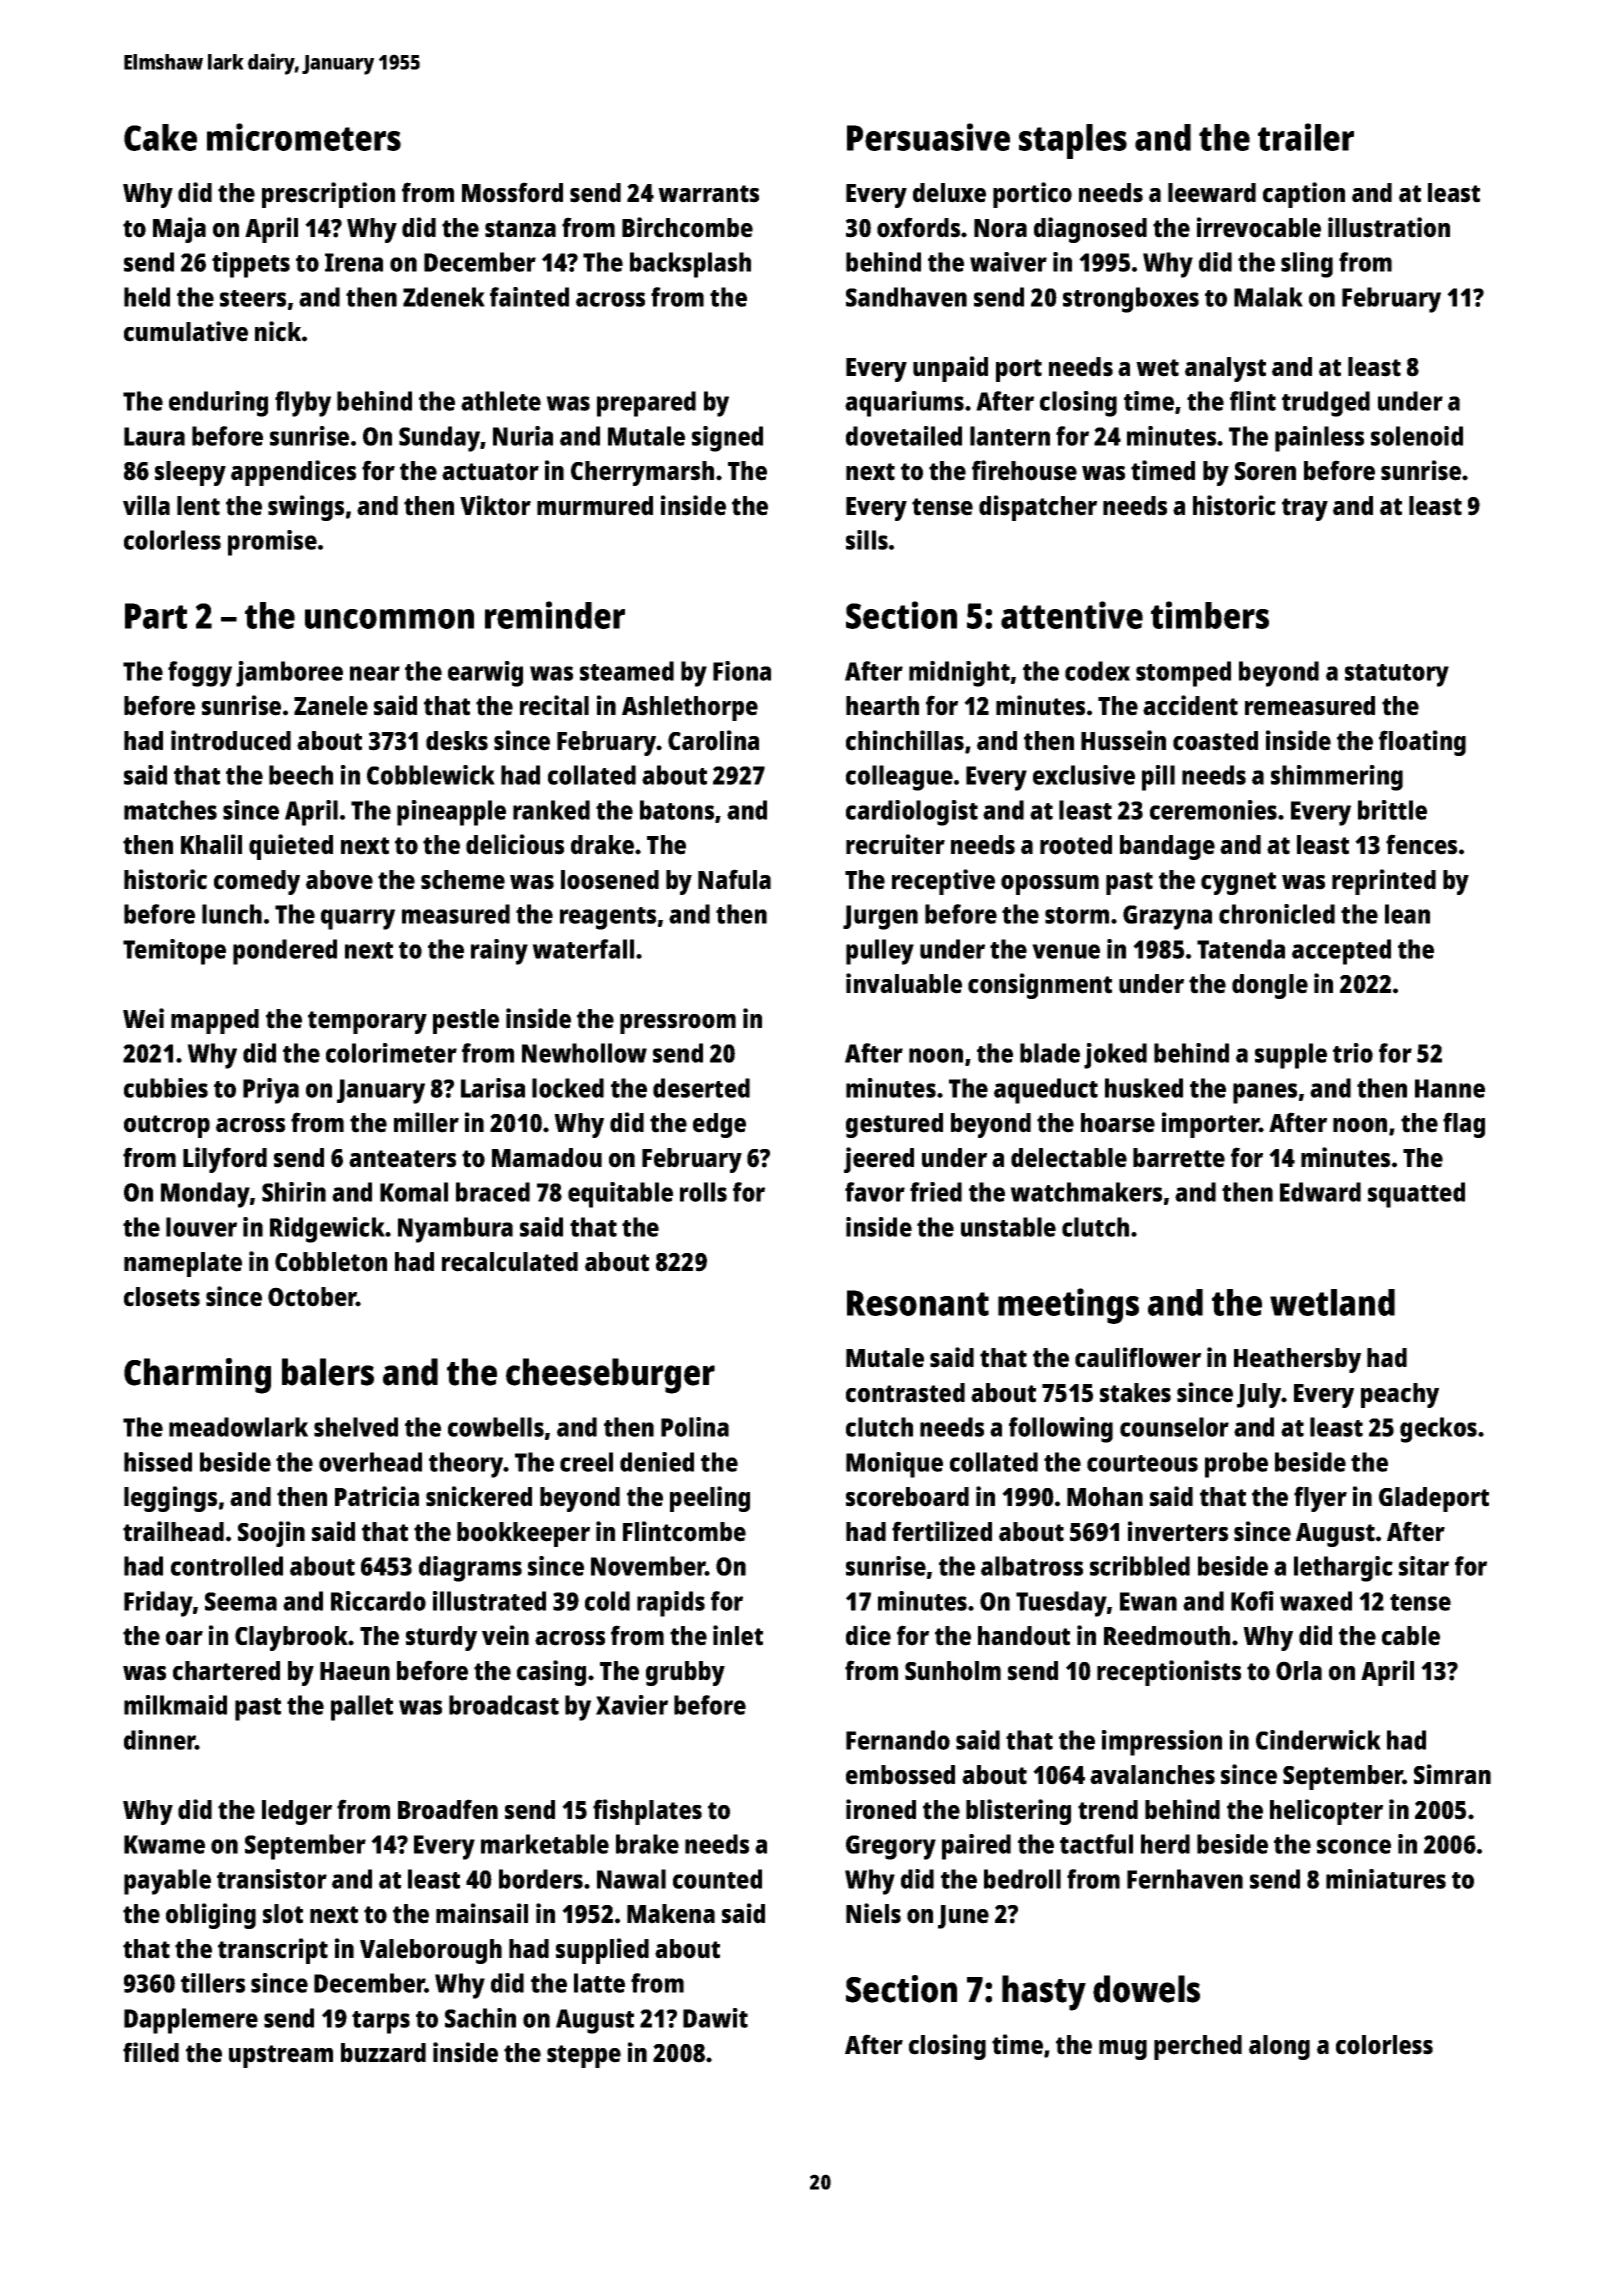 Image resolution: width=1620 pixels, height=2292 pixels. What do you see at coordinates (1417, 436) in the image?
I see `solenoid` at bounding box center [1417, 436].
